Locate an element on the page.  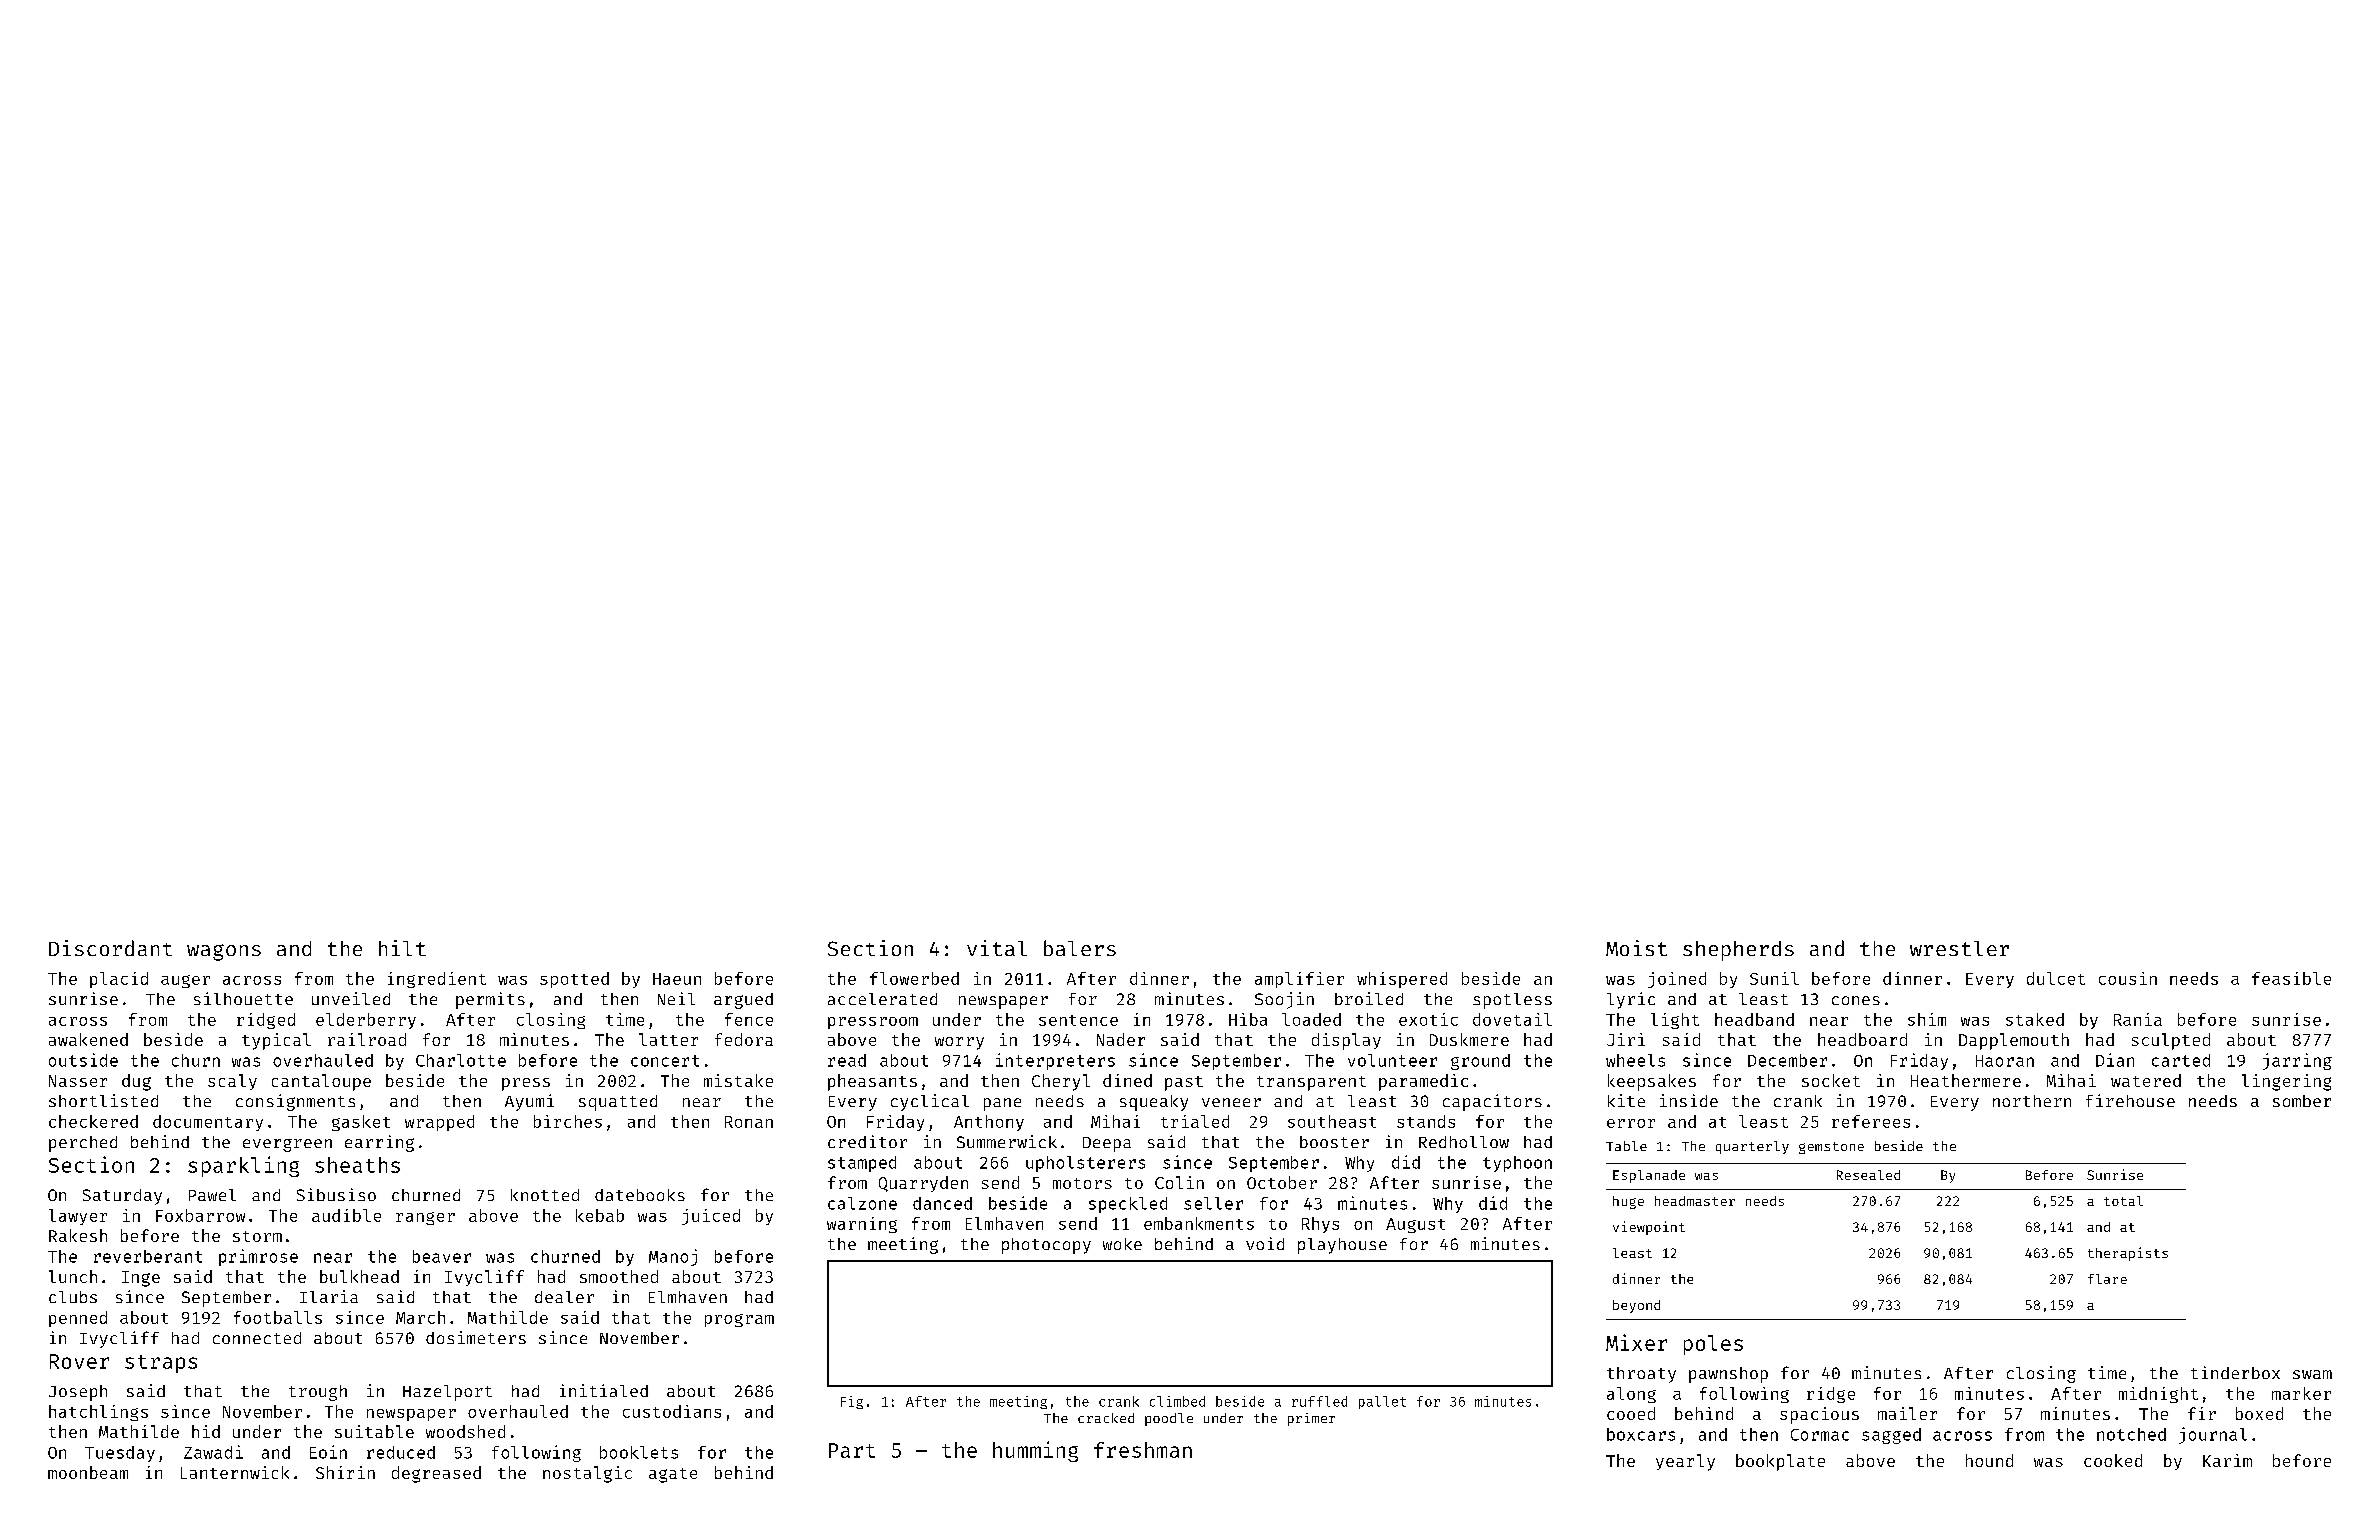
somber is located at coordinates (2302, 1101).
